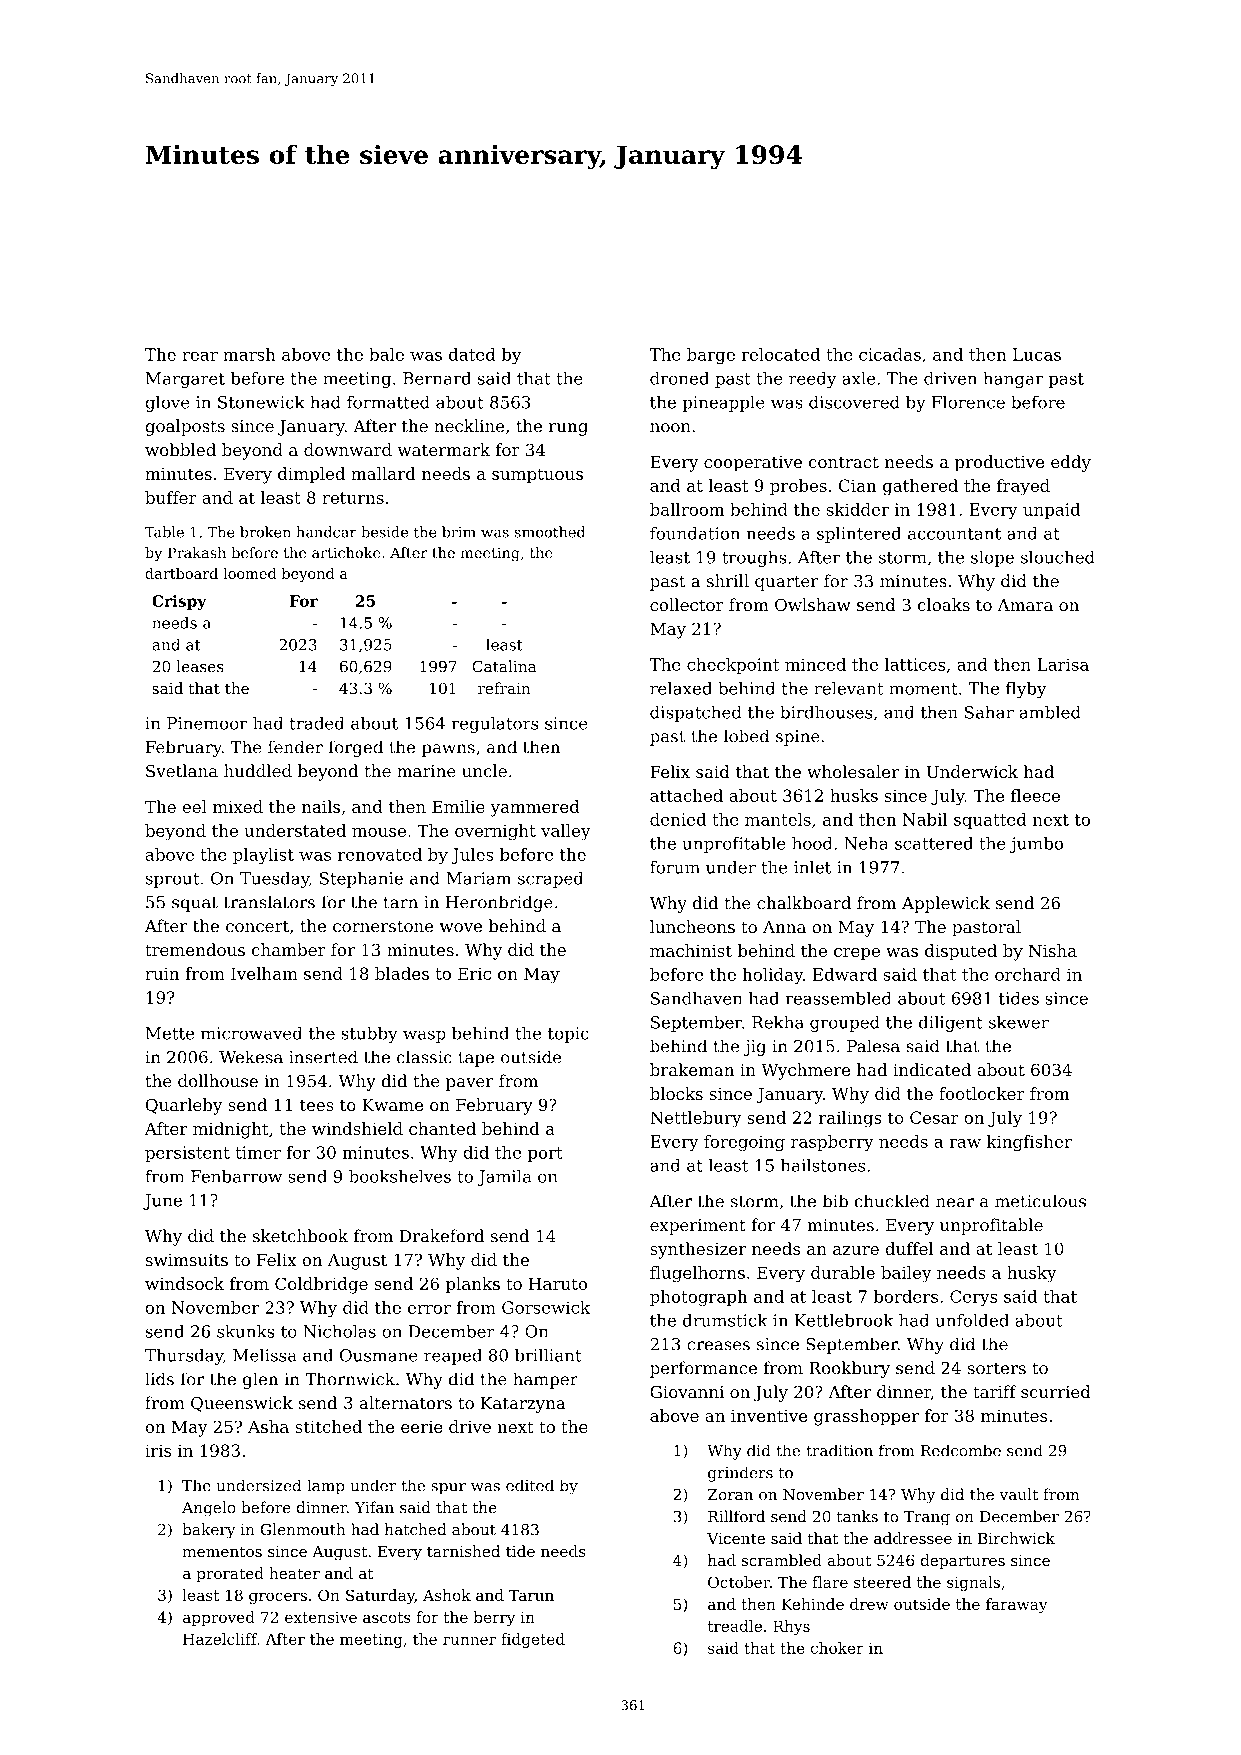 This screenshot has width=1241, height=1755. What do you see at coordinates (740, 1474) in the screenshot?
I see `grinders` at bounding box center [740, 1474].
